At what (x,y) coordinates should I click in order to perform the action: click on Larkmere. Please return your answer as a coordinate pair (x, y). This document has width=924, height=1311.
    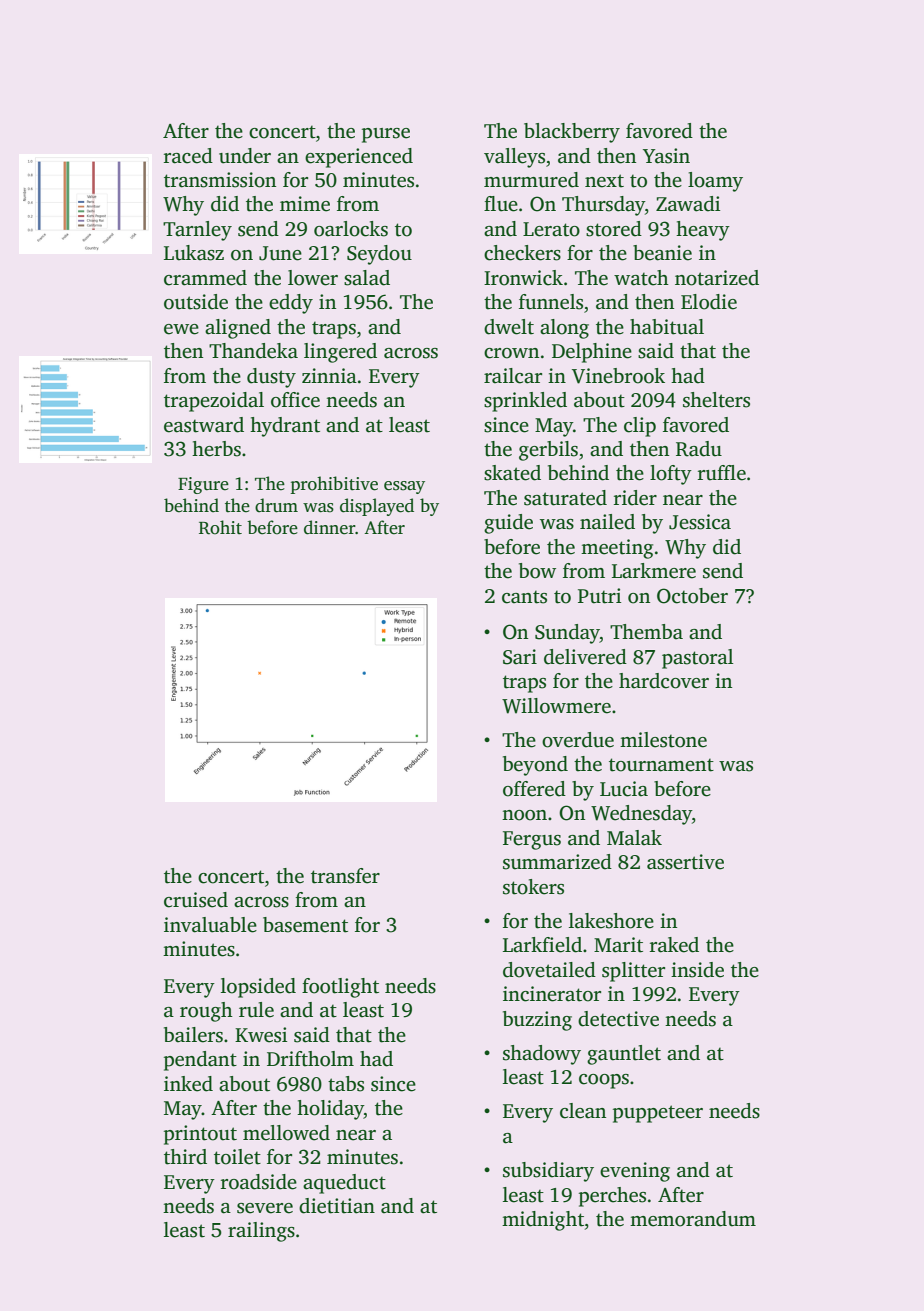
    Looking at the image, I should click on (654, 571).
